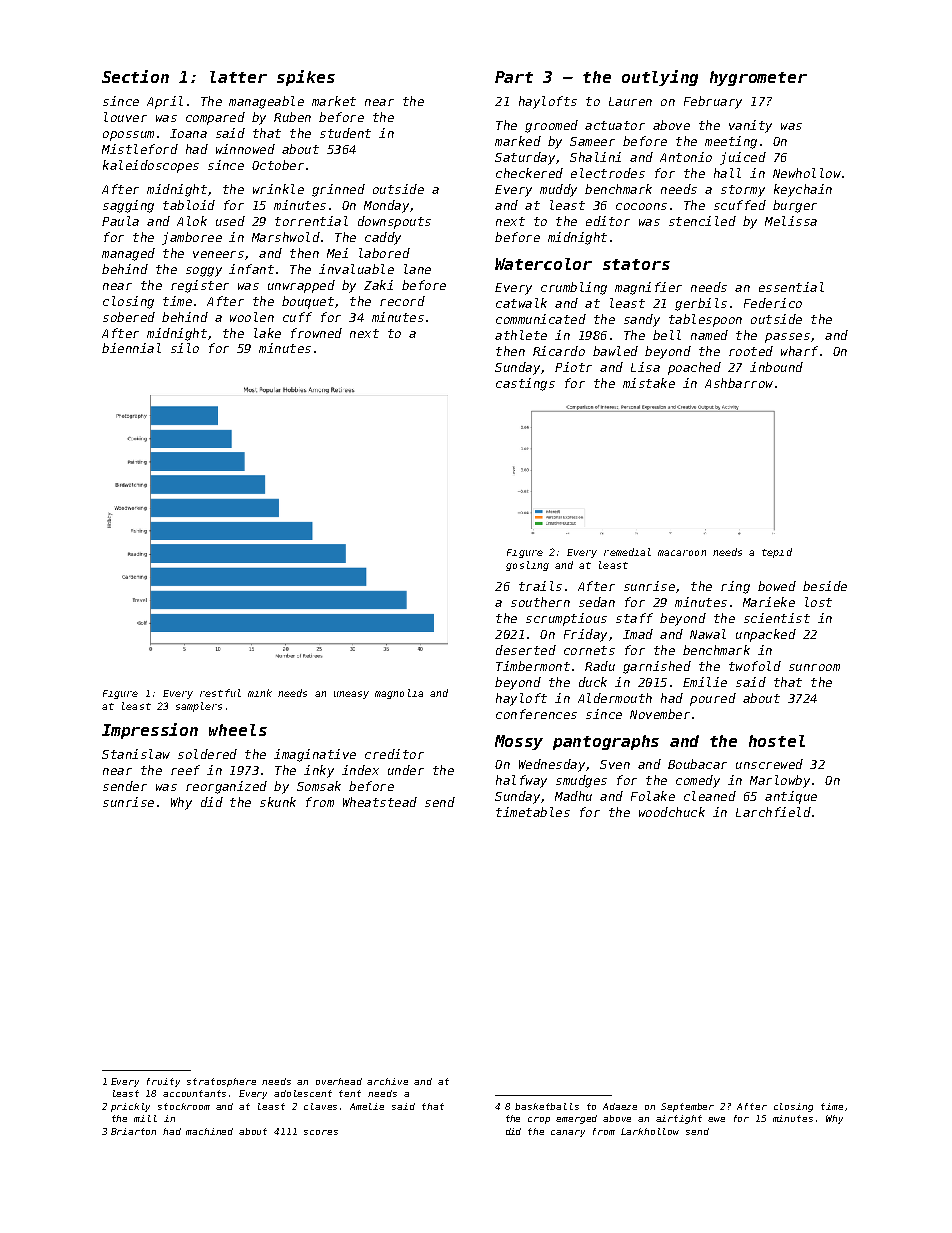  What do you see at coordinates (306, 78) in the screenshot?
I see `spikes` at bounding box center [306, 78].
